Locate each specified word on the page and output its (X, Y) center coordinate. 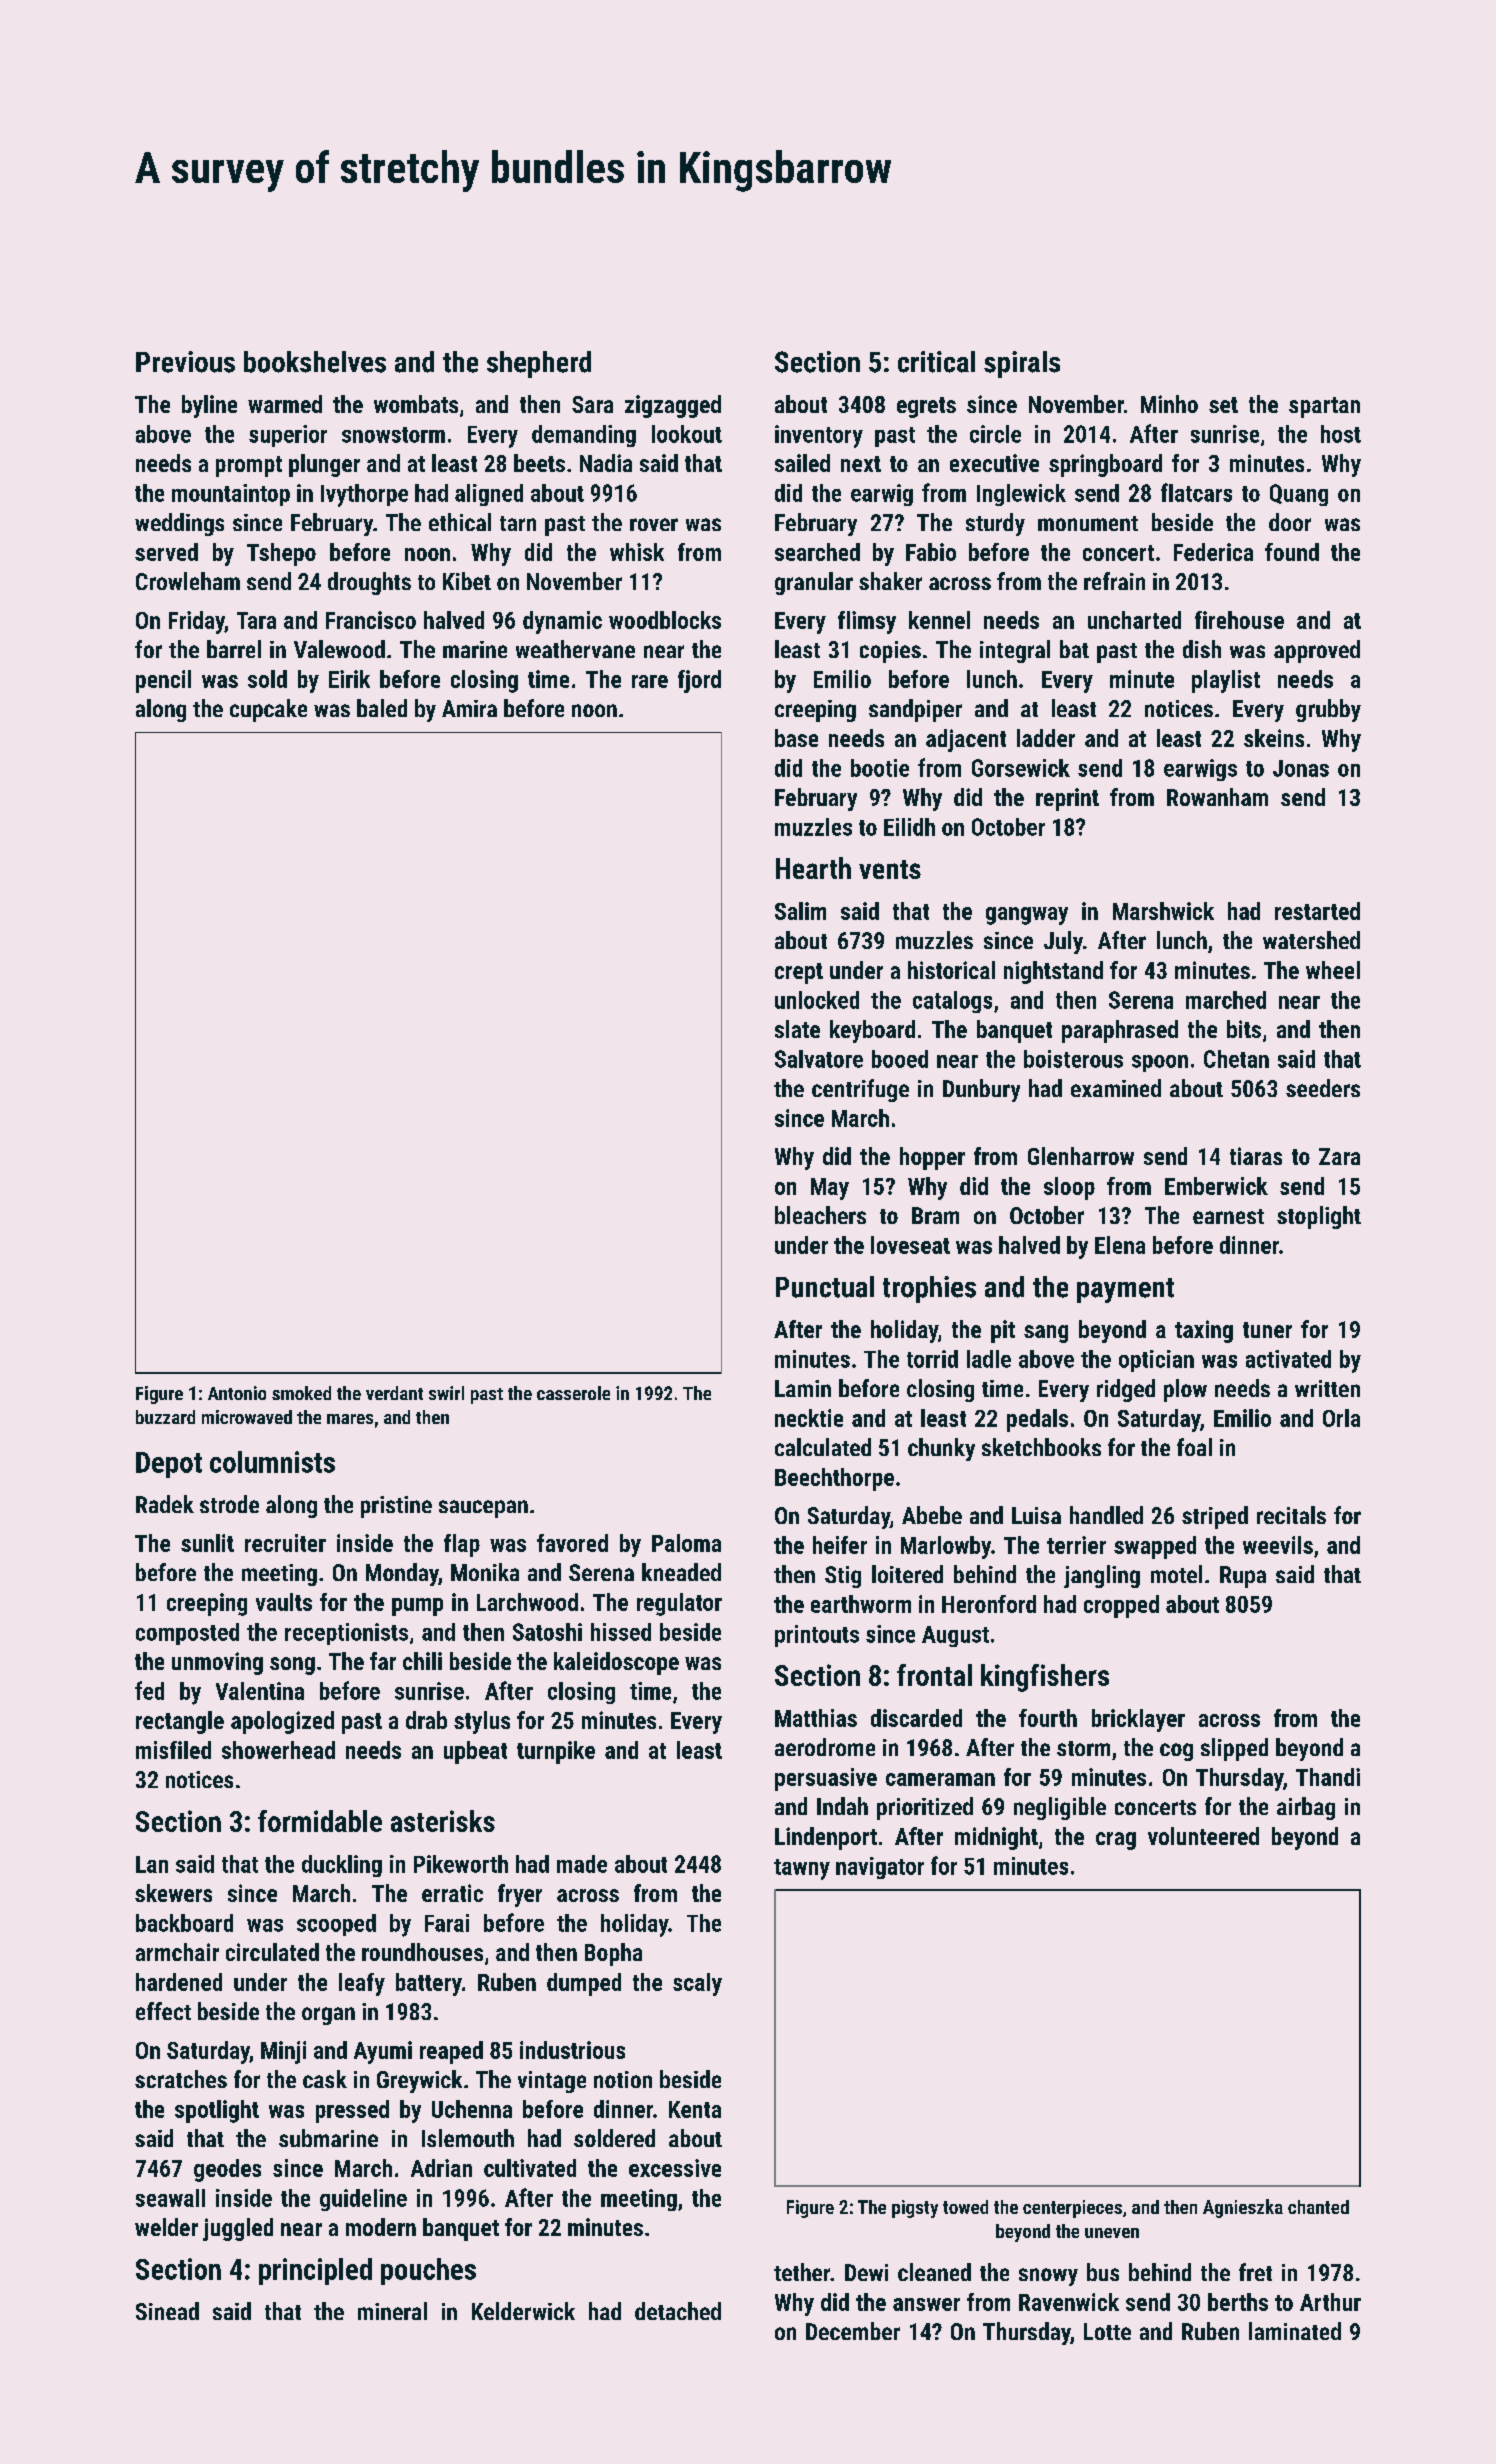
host (1341, 434)
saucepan (483, 1509)
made (582, 1864)
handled (1106, 1515)
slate (797, 1029)
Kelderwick (523, 2311)
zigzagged (673, 406)
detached (678, 2311)
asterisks (443, 1821)
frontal (934, 1675)
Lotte (1107, 2331)
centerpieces (1072, 2209)
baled (382, 708)
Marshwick (1163, 911)
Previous (185, 362)
